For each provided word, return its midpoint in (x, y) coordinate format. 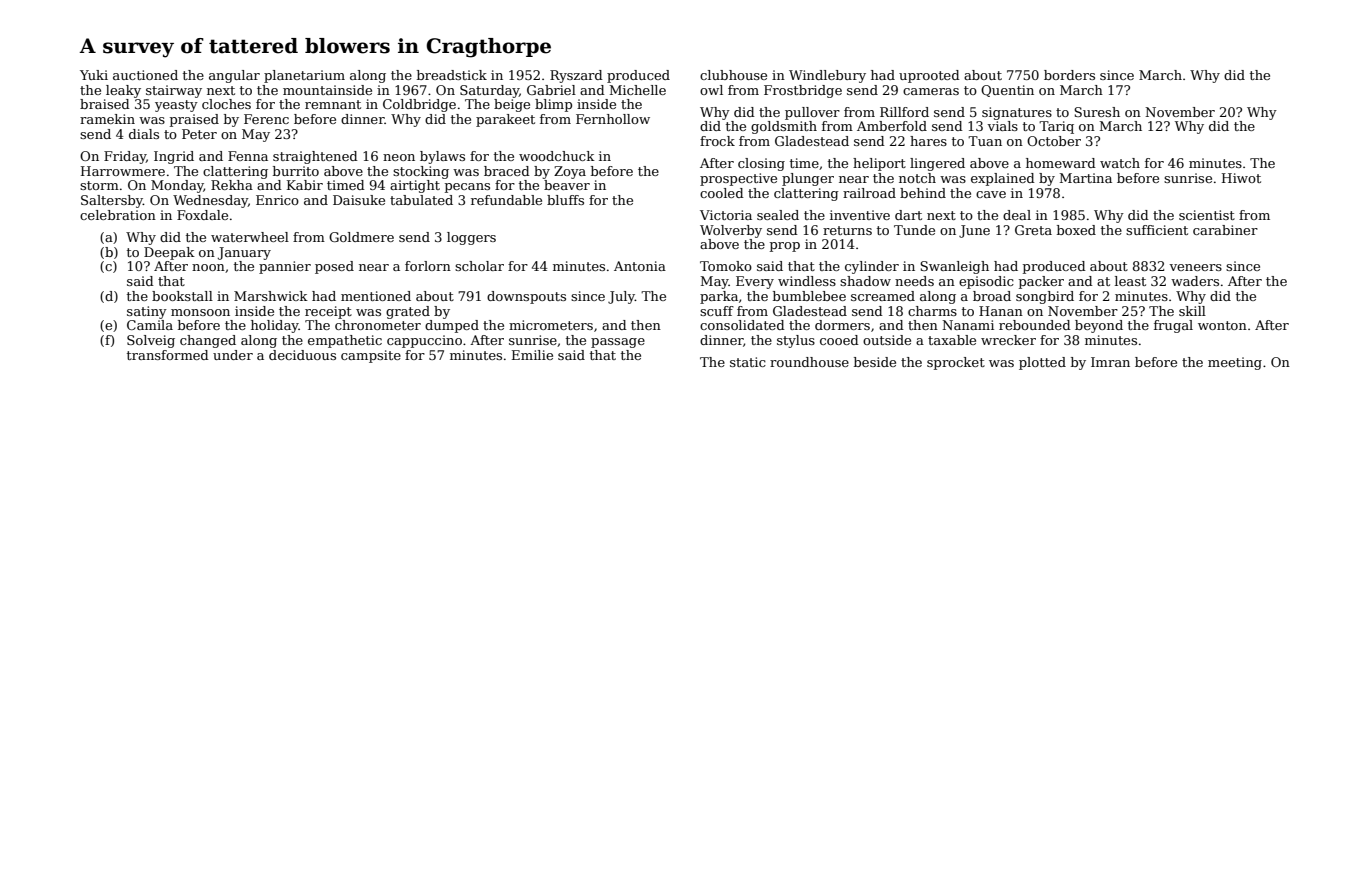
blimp (553, 105)
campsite (371, 356)
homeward (1061, 163)
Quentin (1007, 91)
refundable (506, 200)
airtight (415, 186)
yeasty (176, 106)
